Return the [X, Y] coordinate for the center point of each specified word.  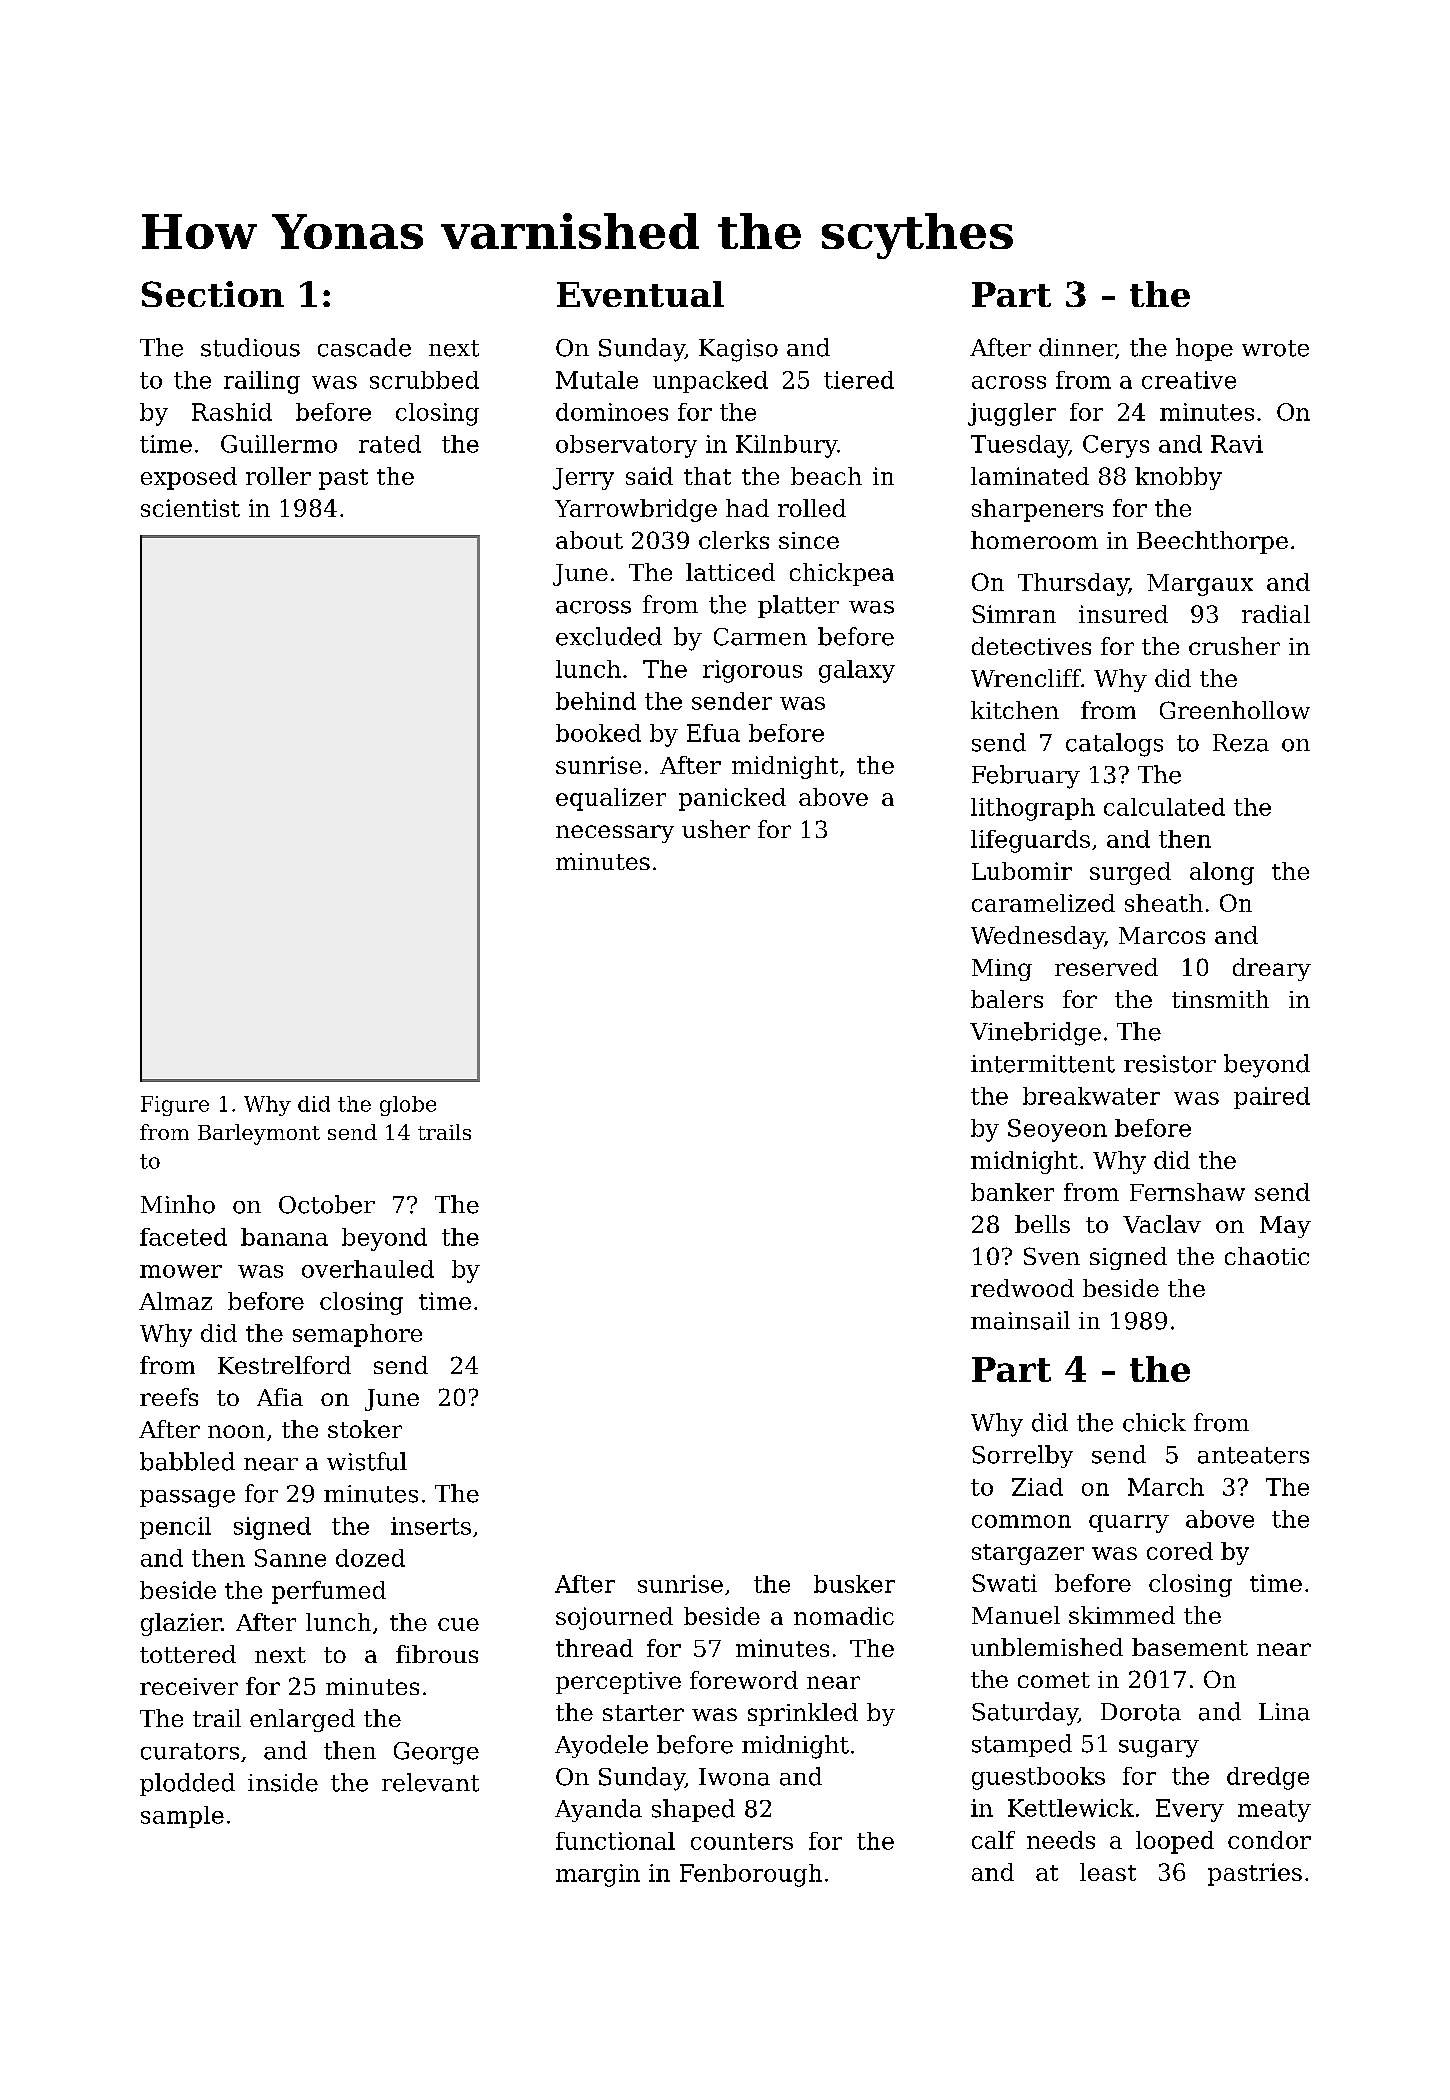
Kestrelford [284, 1365]
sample [182, 1817]
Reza [1241, 743]
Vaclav [1162, 1224]
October [327, 1204]
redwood [1022, 1288]
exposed [189, 478]
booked [598, 733]
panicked [732, 799]
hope [1204, 349]
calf [993, 1840]
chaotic [1267, 1256]
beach [826, 476]
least [1108, 1872]
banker [1012, 1192]
